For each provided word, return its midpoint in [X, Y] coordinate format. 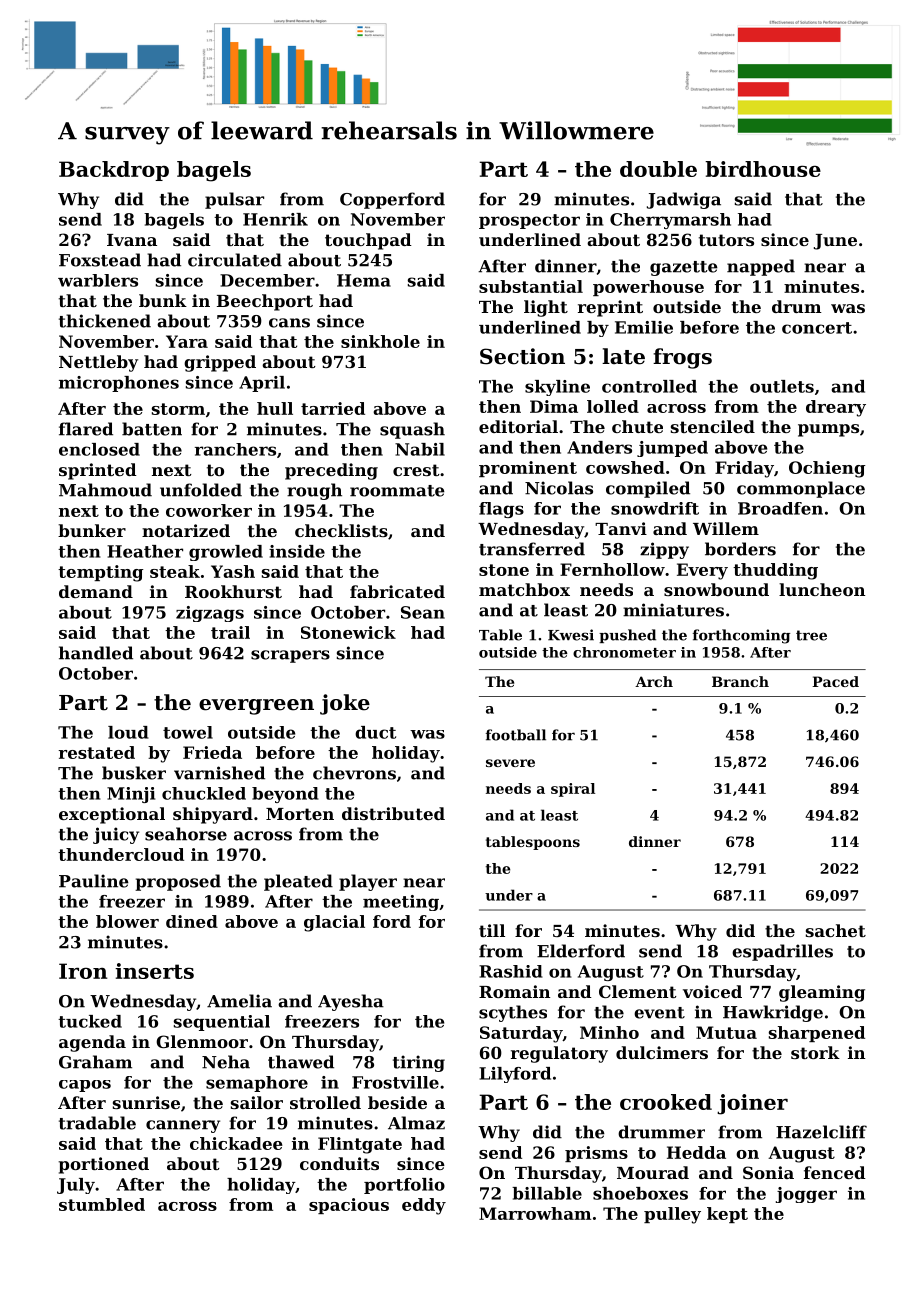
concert [817, 328]
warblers [98, 280]
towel [188, 732]
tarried [333, 408]
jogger [806, 1195]
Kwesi [571, 635]
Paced [835, 681]
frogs [682, 358]
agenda [92, 1043]
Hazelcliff [821, 1132]
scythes [513, 1013]
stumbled [102, 1204]
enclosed [99, 449]
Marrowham [535, 1213]
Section [522, 356]
